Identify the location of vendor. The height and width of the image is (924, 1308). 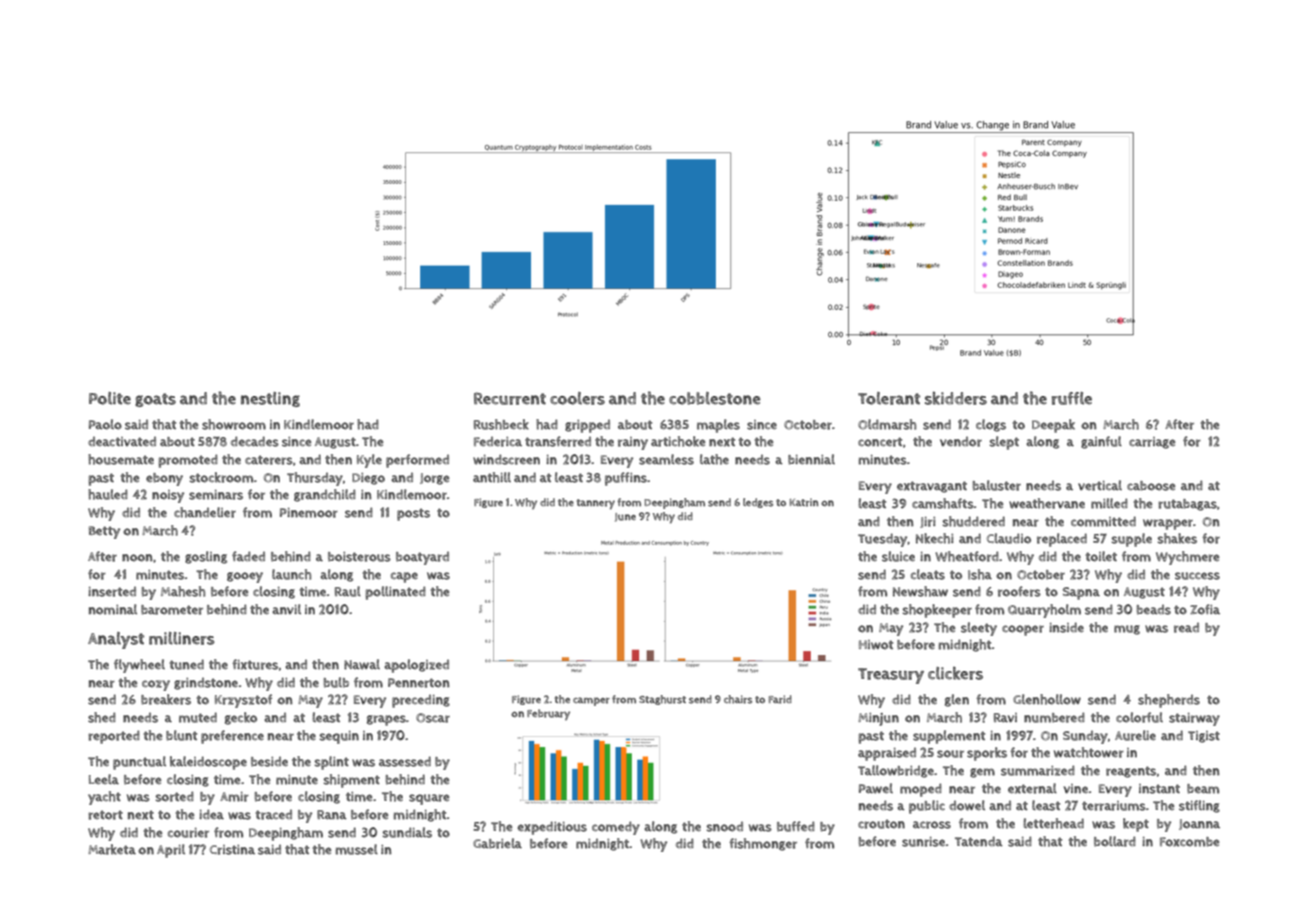
(961, 441).
